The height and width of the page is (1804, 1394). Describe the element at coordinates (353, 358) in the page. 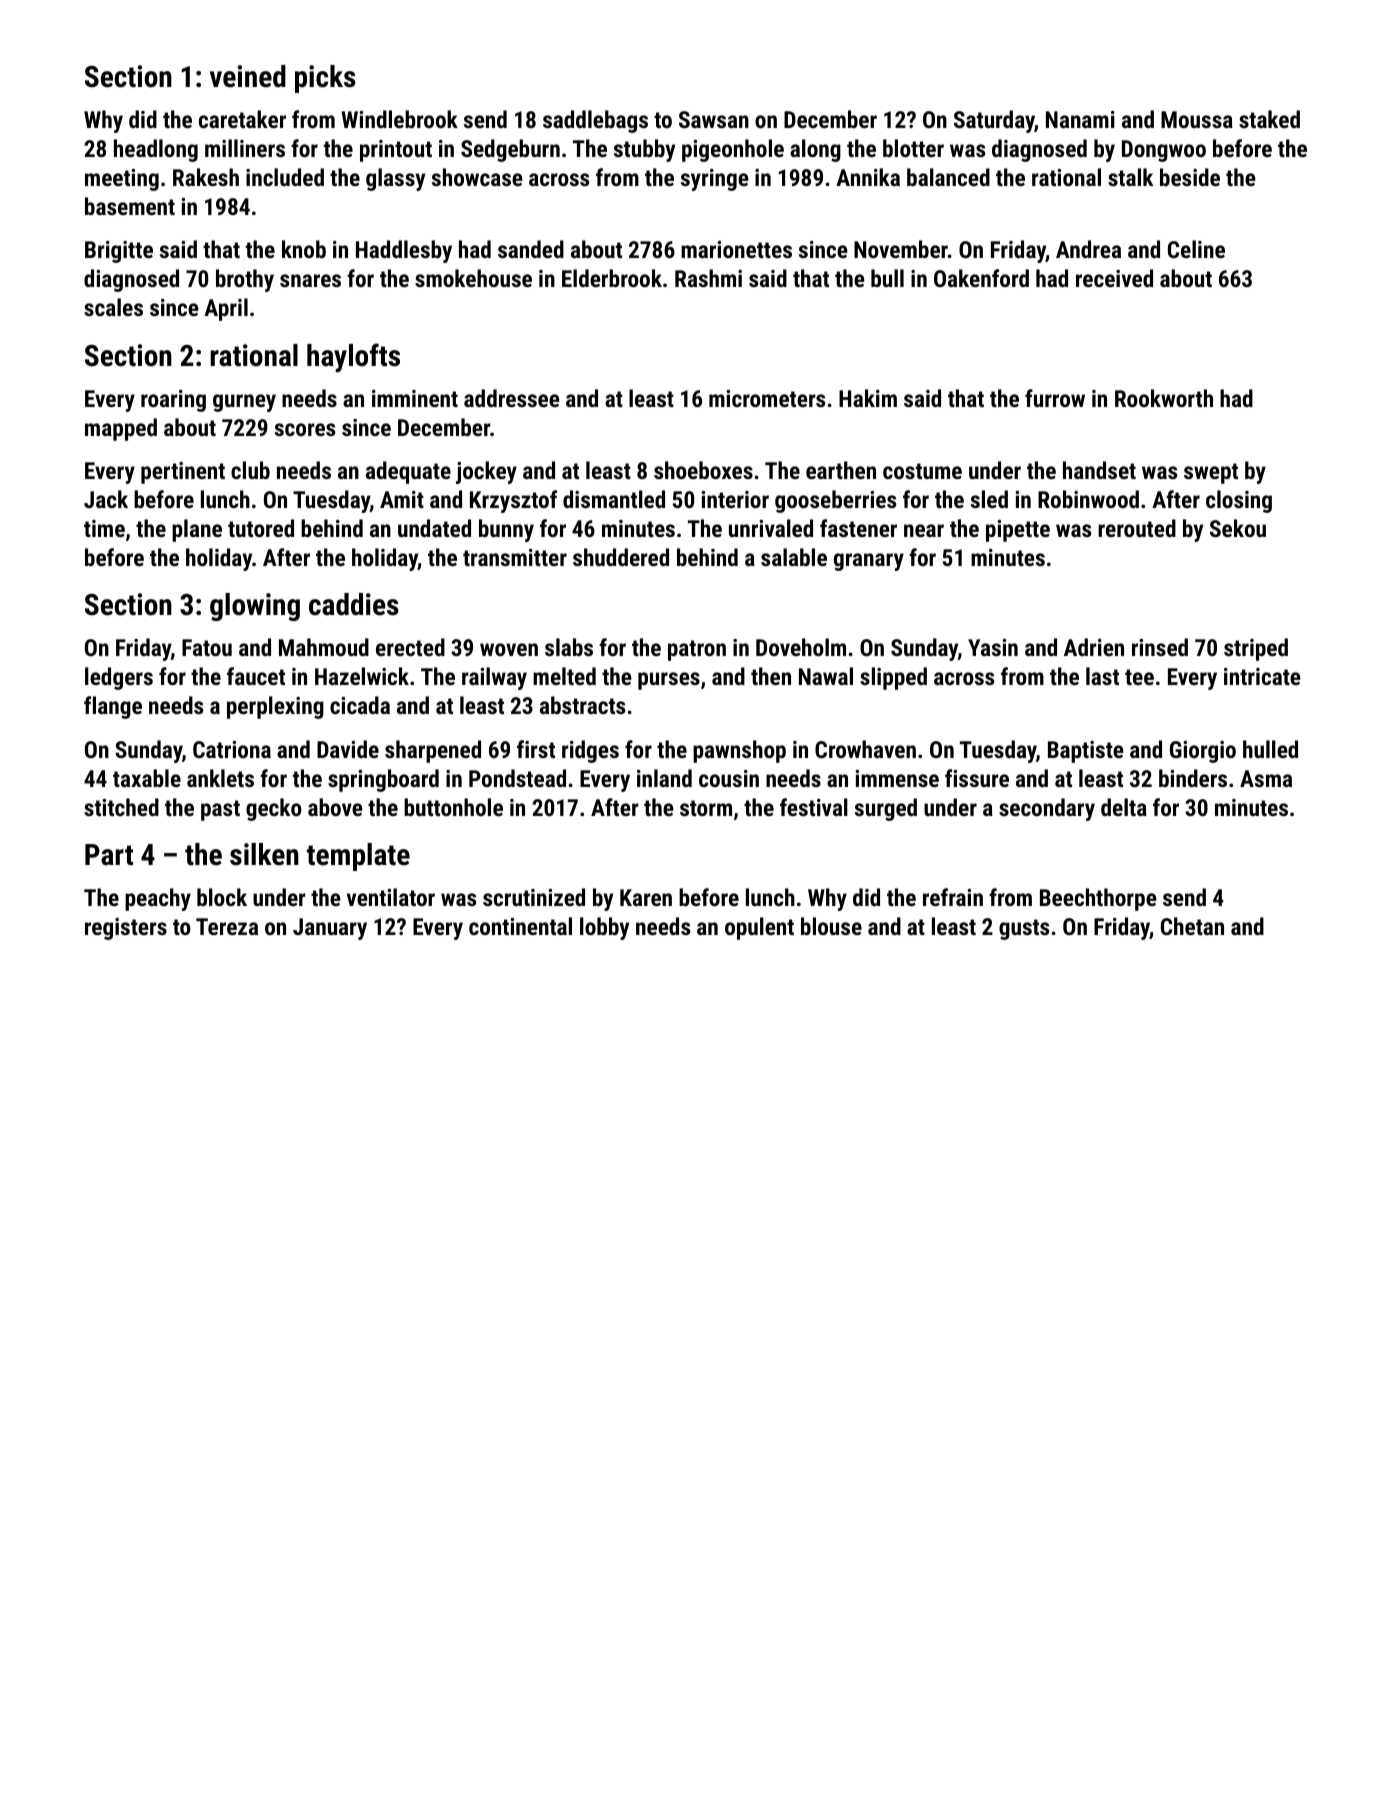

I see `haylofts` at that location.
